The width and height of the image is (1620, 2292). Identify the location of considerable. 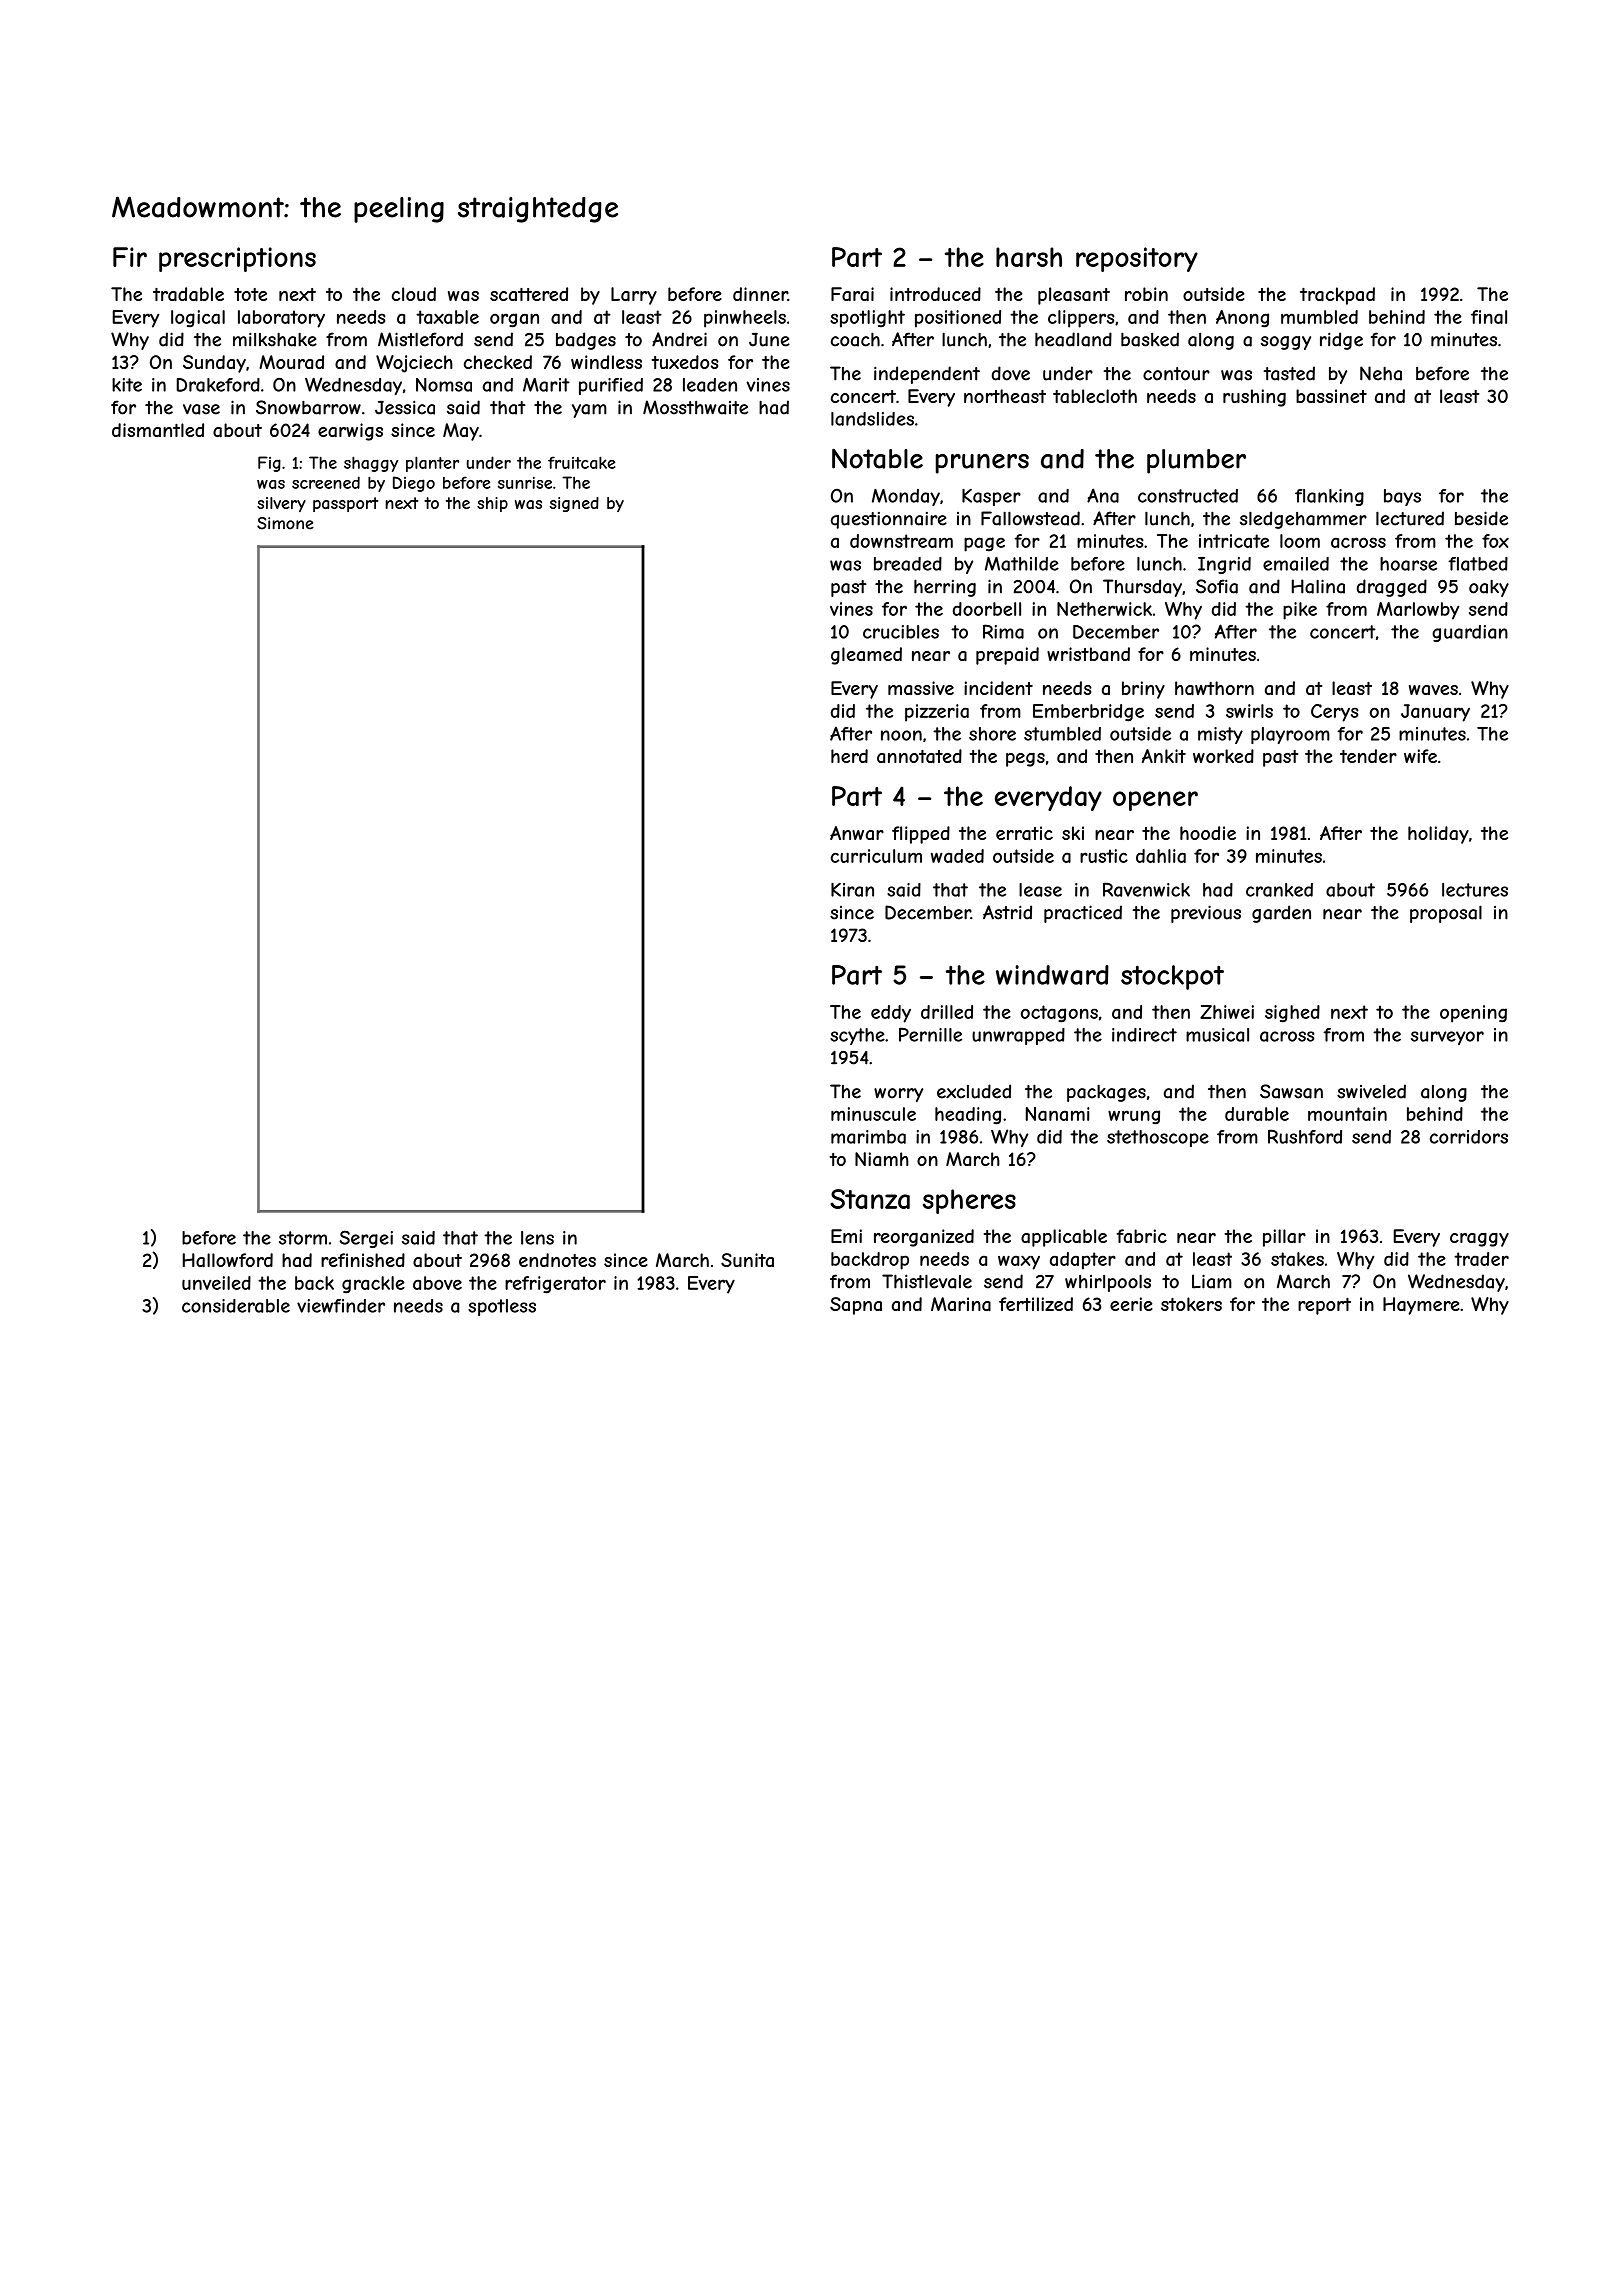
(236, 1306).
